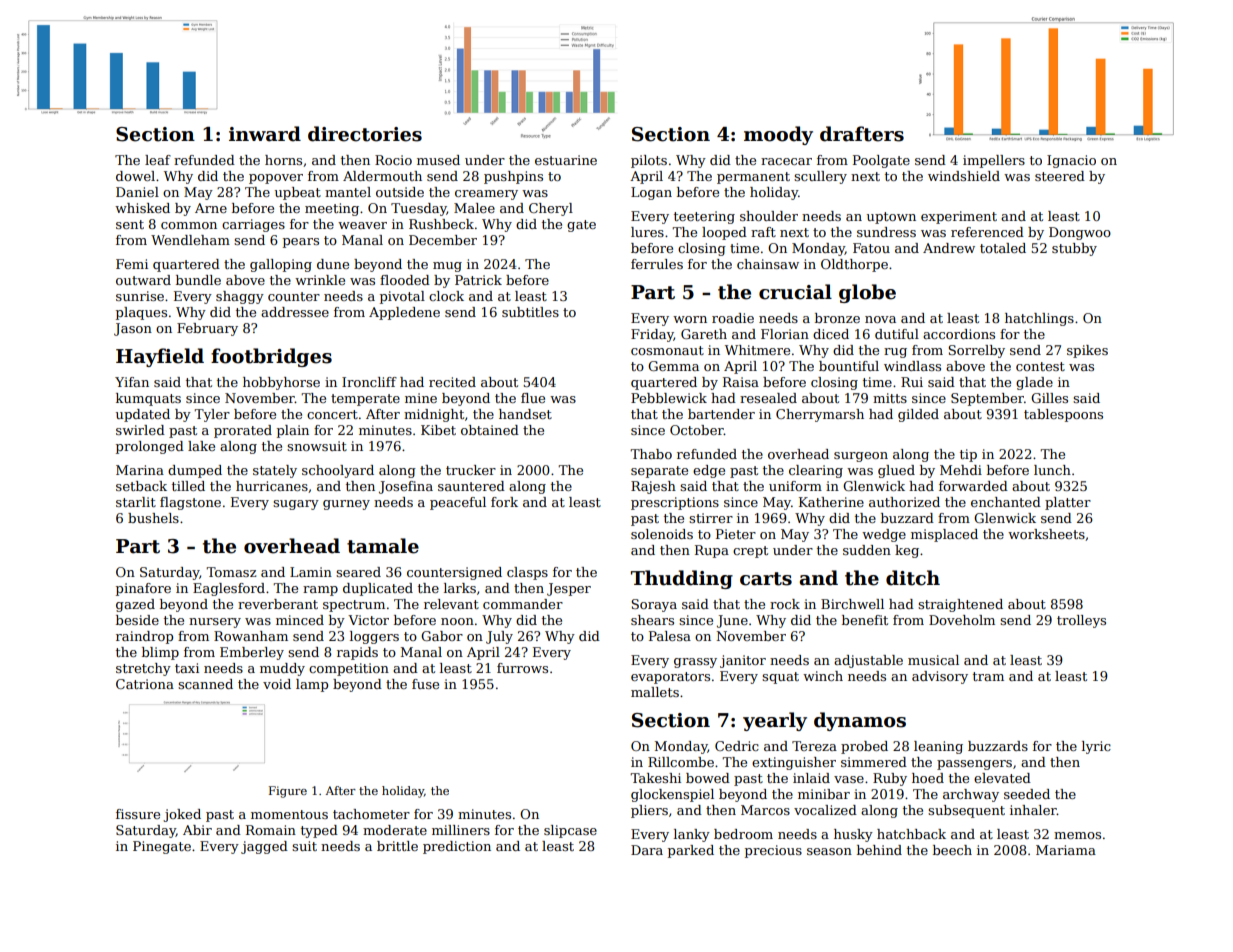  I want to click on Mariama, so click(1066, 850).
